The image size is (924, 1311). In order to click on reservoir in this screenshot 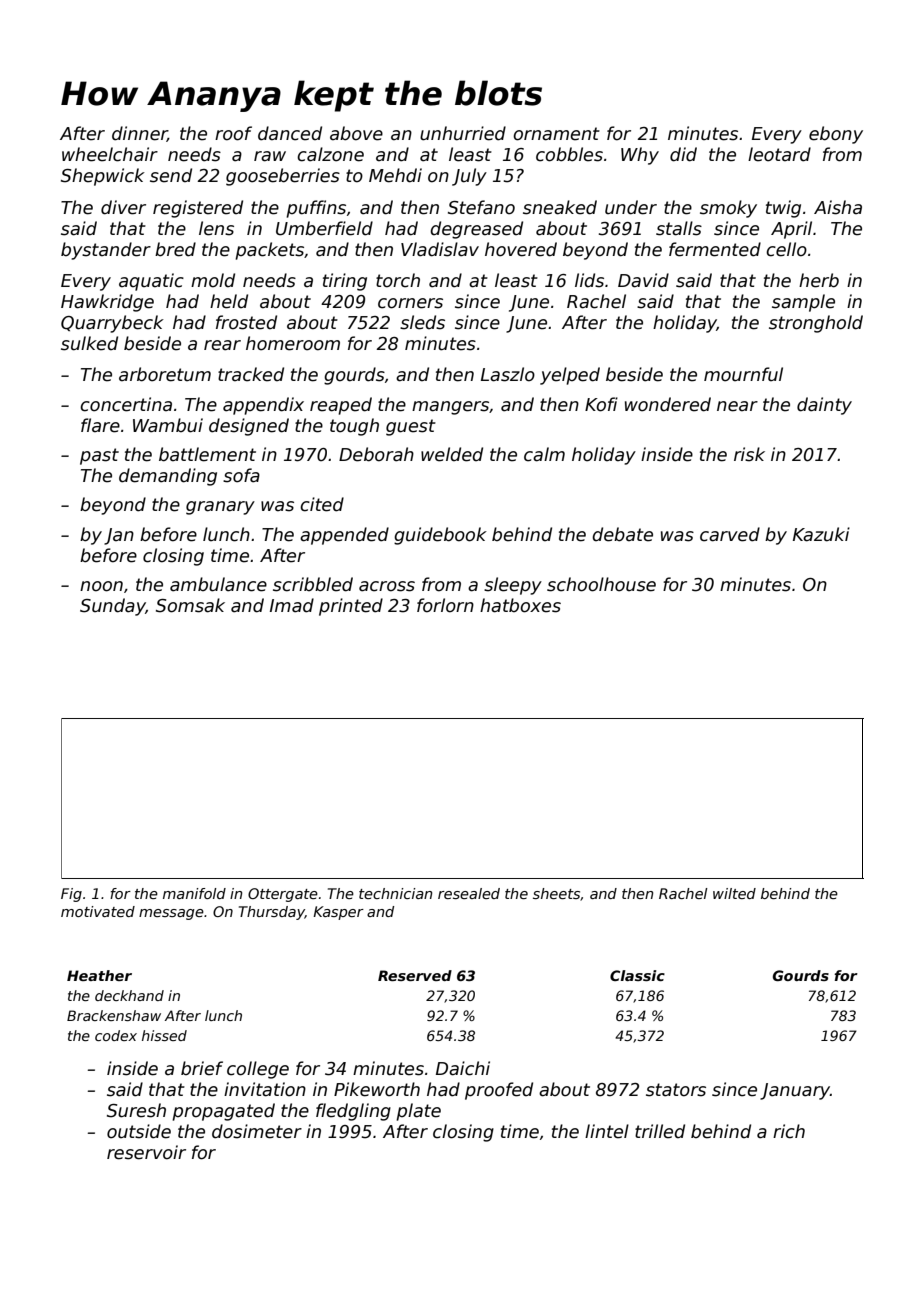, I will do `click(146, 1152)`.
